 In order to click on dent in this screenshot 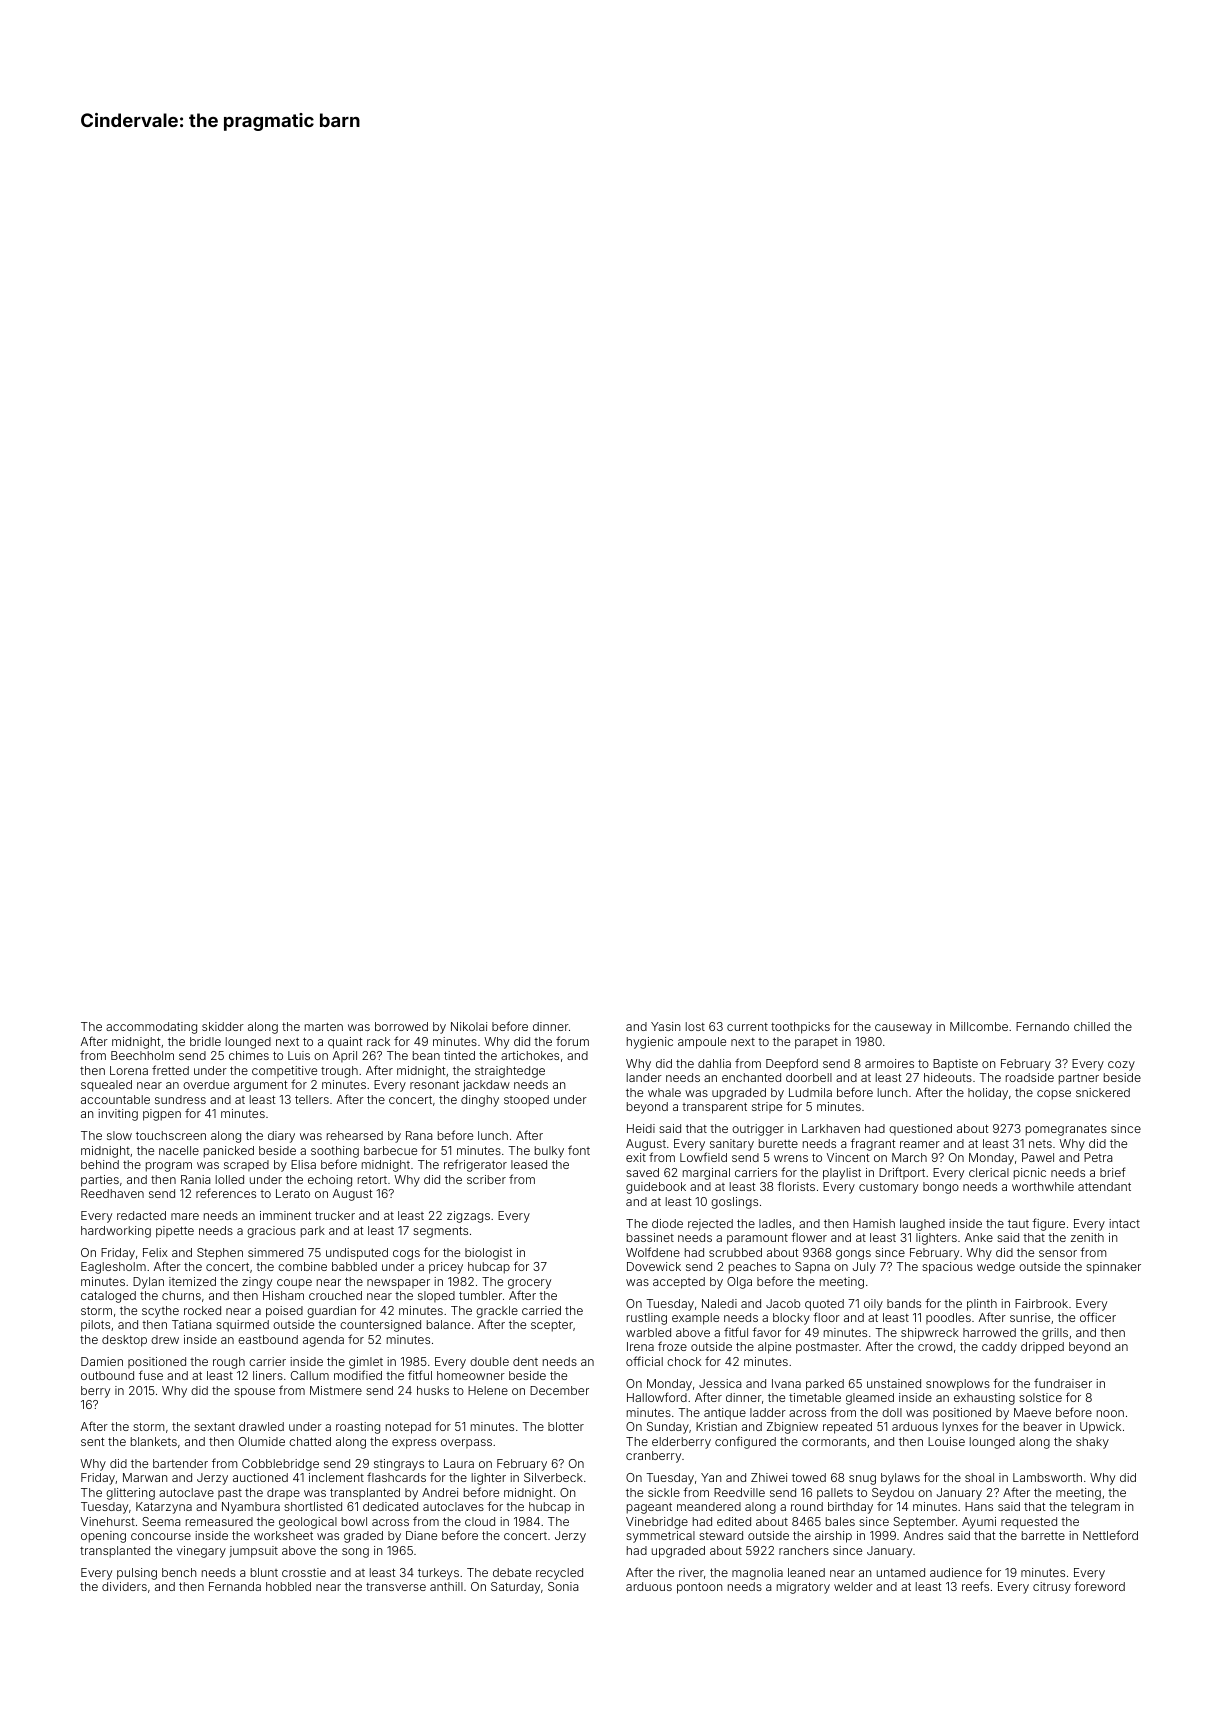, I will do `click(525, 1361)`.
